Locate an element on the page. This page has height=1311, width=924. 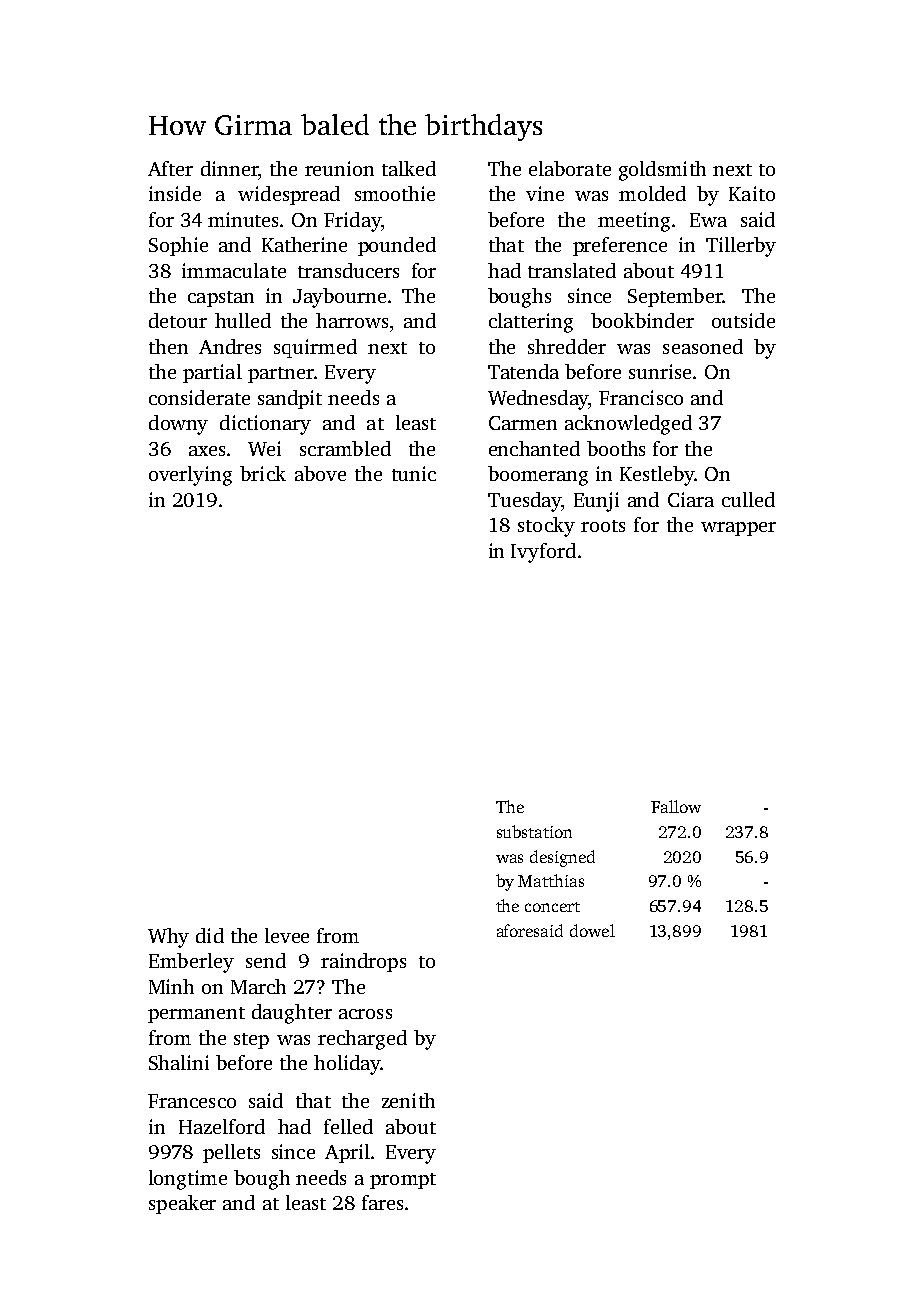
overlying is located at coordinates (190, 476).
